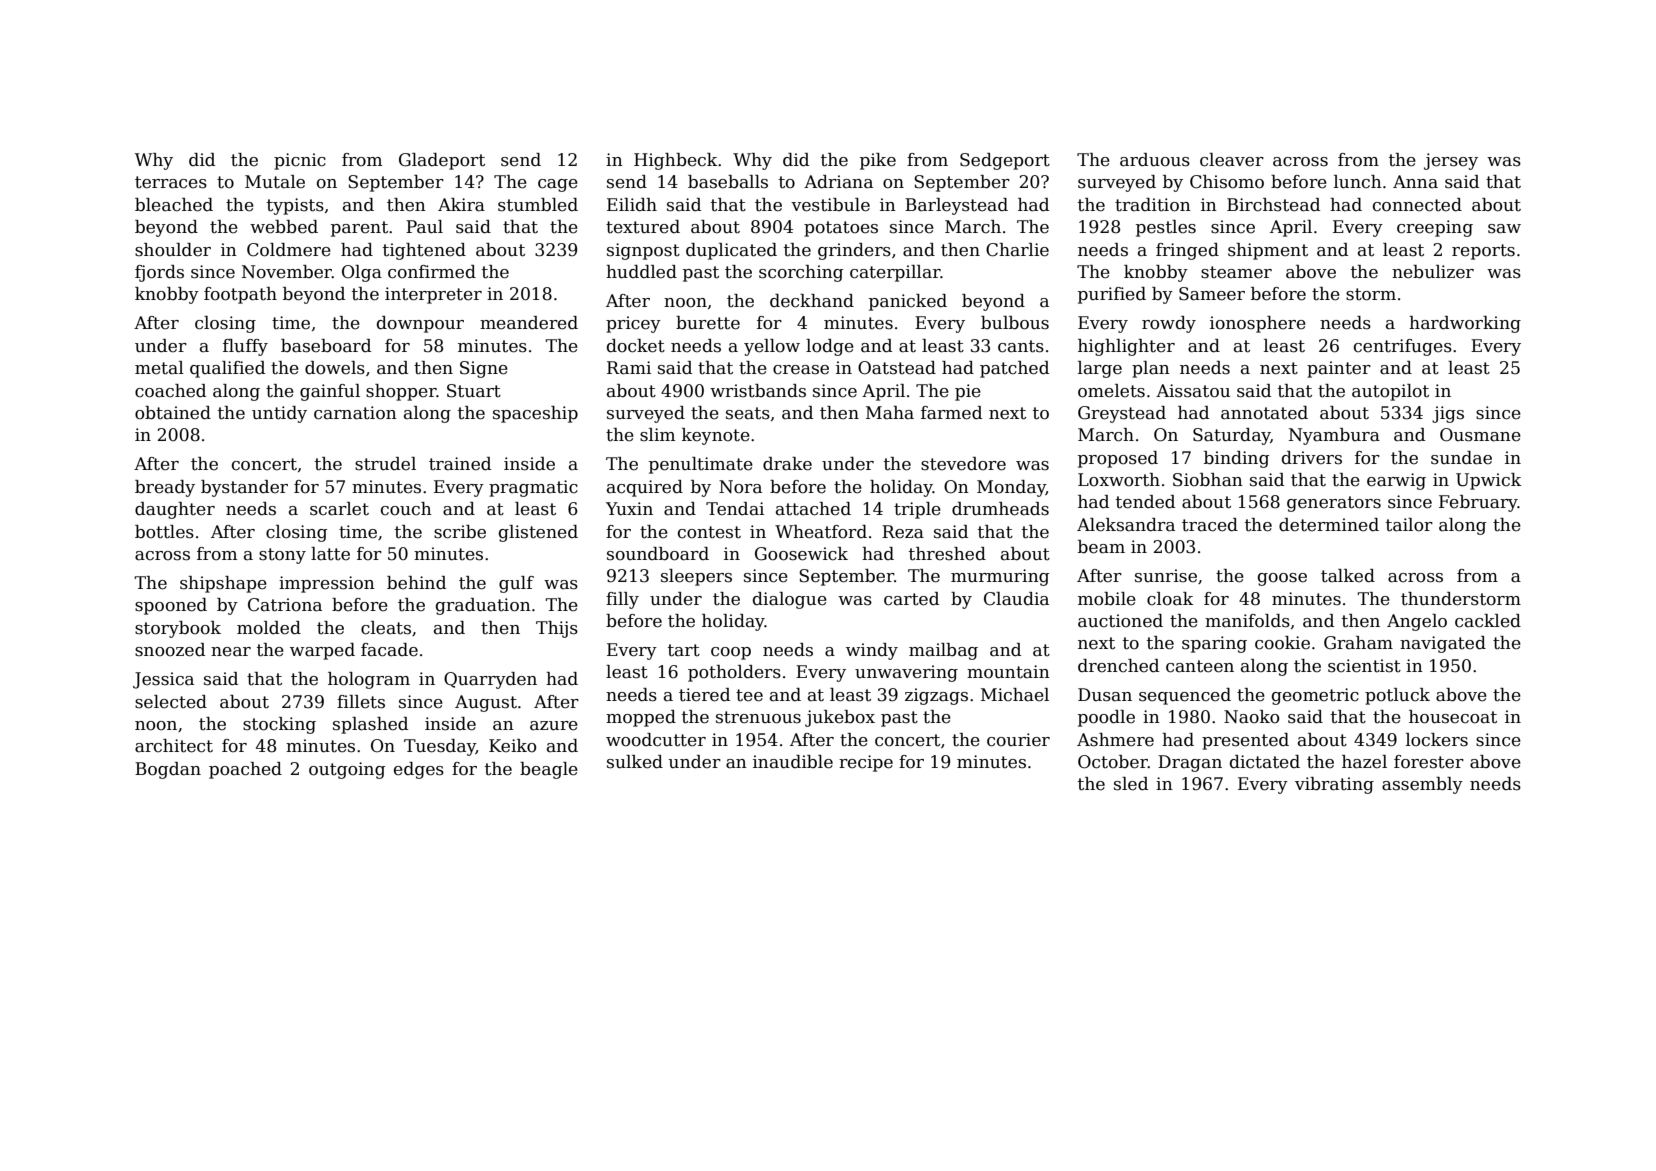 Image resolution: width=1656 pixels, height=1171 pixels. What do you see at coordinates (1390, 392) in the screenshot?
I see `autopilot` at bounding box center [1390, 392].
